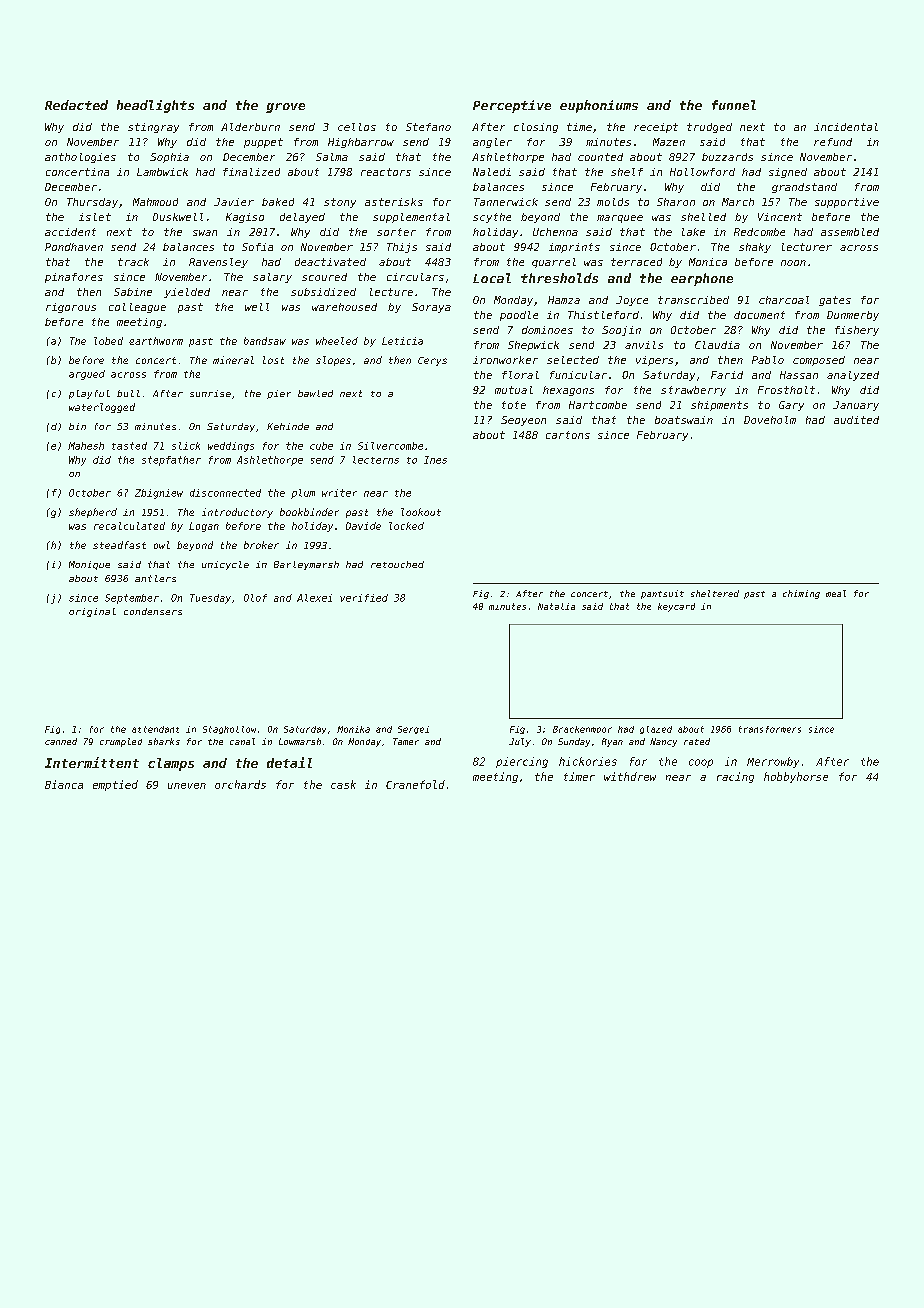  What do you see at coordinates (240, 784) in the page?
I see `orchards` at bounding box center [240, 784].
